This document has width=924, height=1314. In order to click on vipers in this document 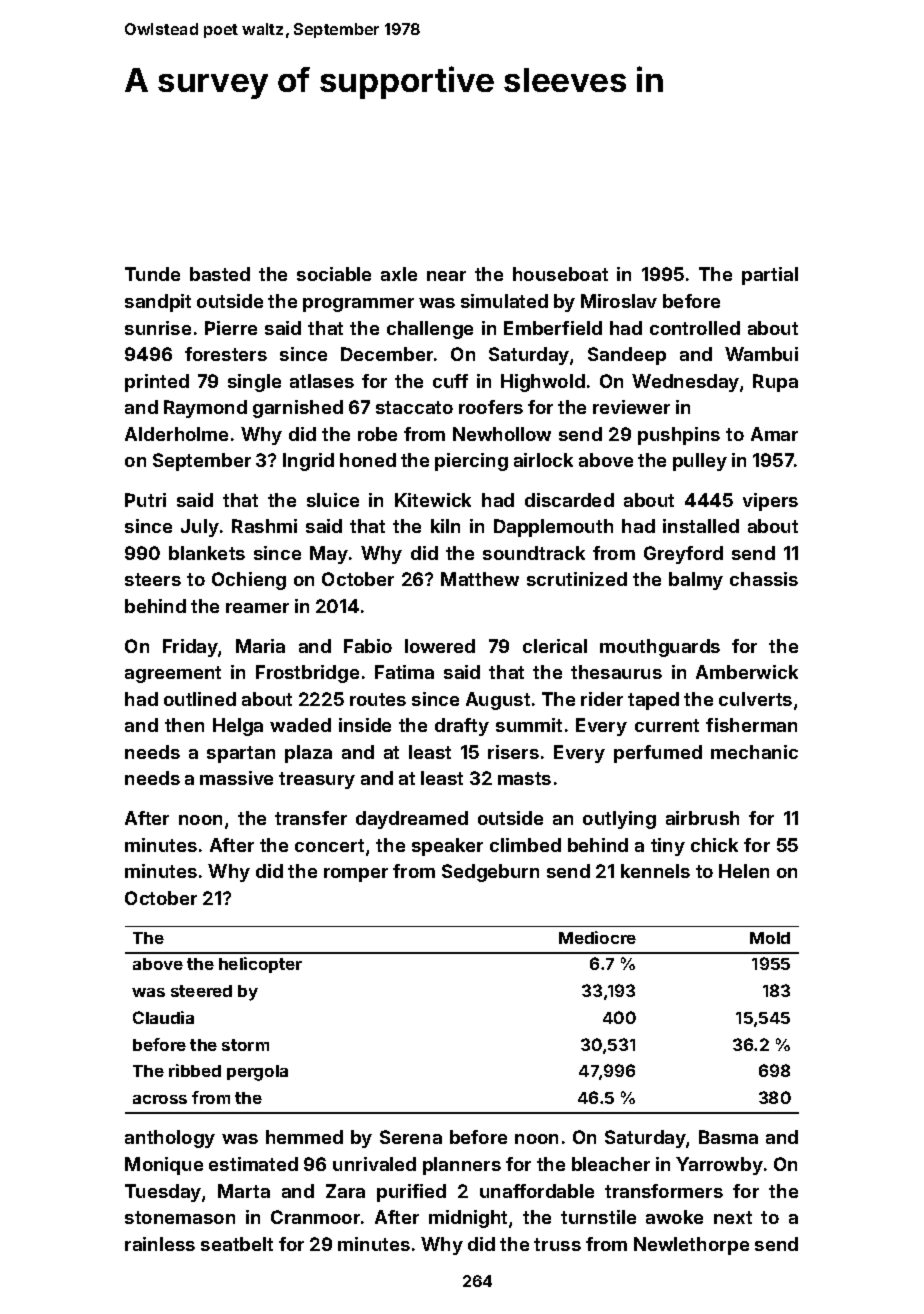, I will do `click(770, 502)`.
